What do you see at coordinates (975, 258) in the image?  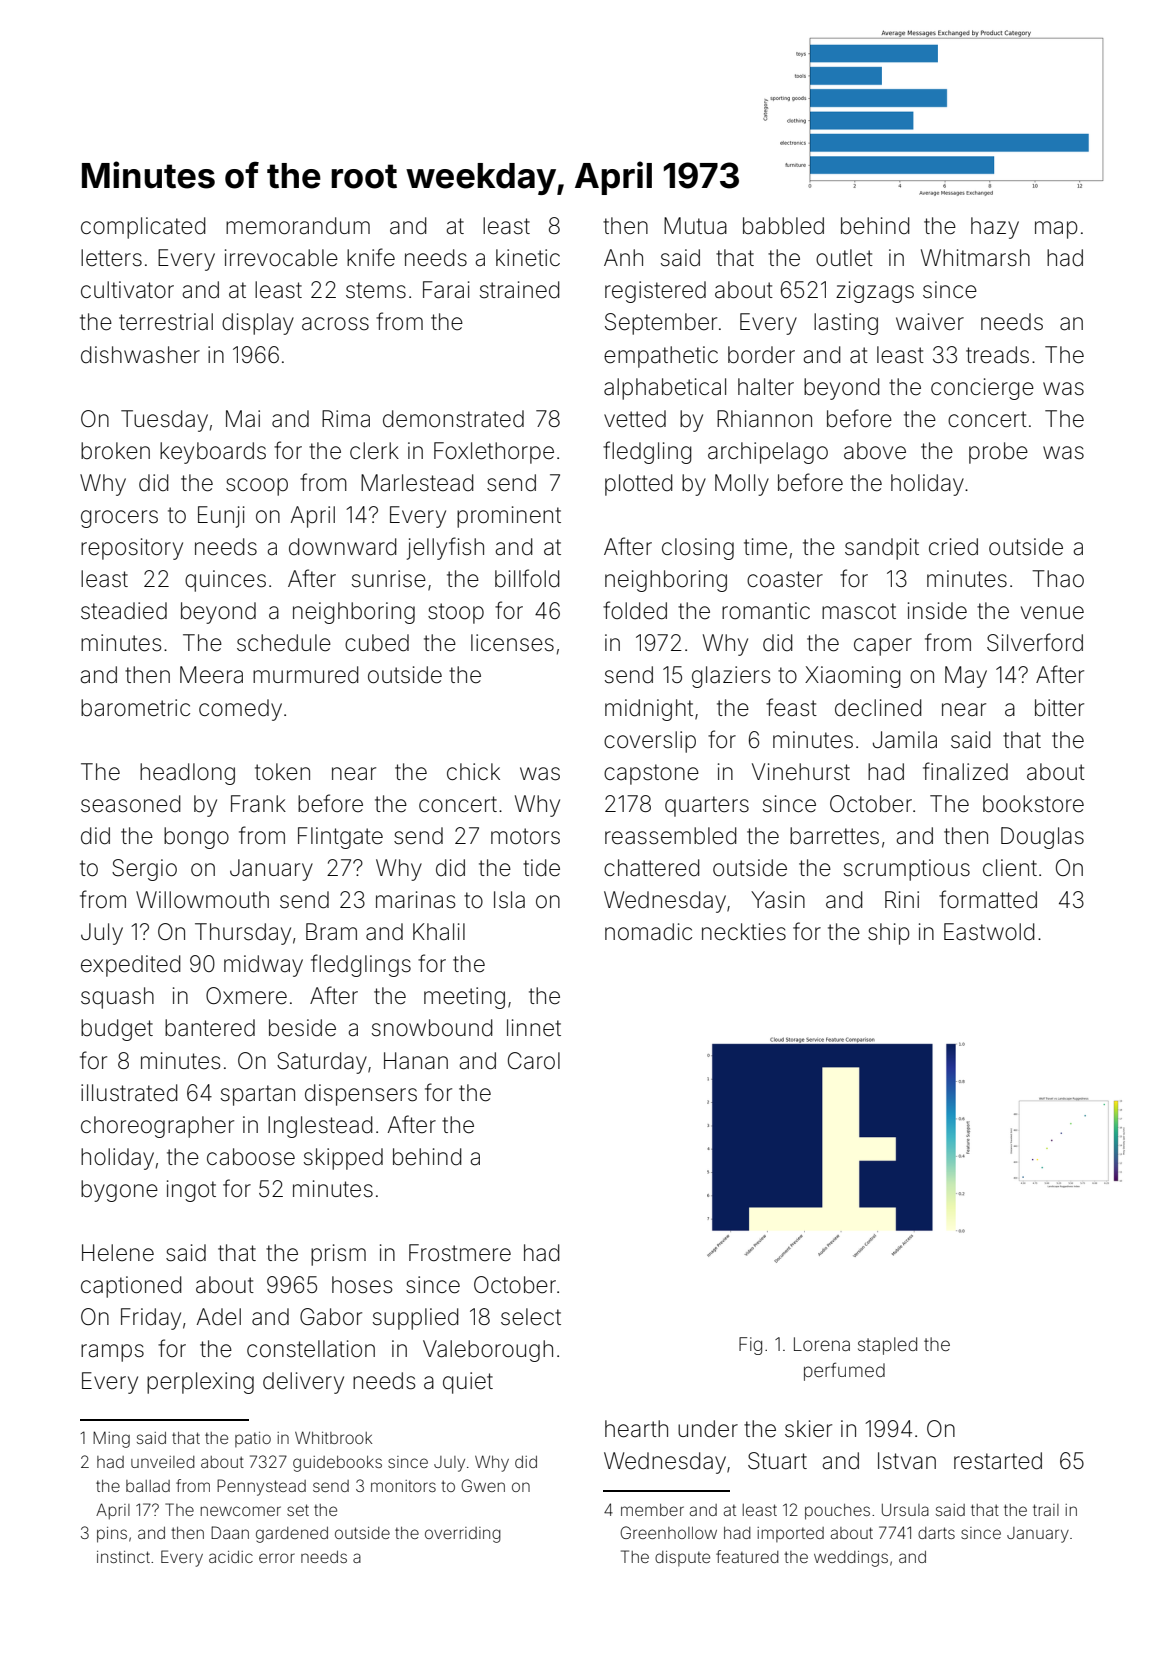 I see `Whitmarsh` at bounding box center [975, 258].
